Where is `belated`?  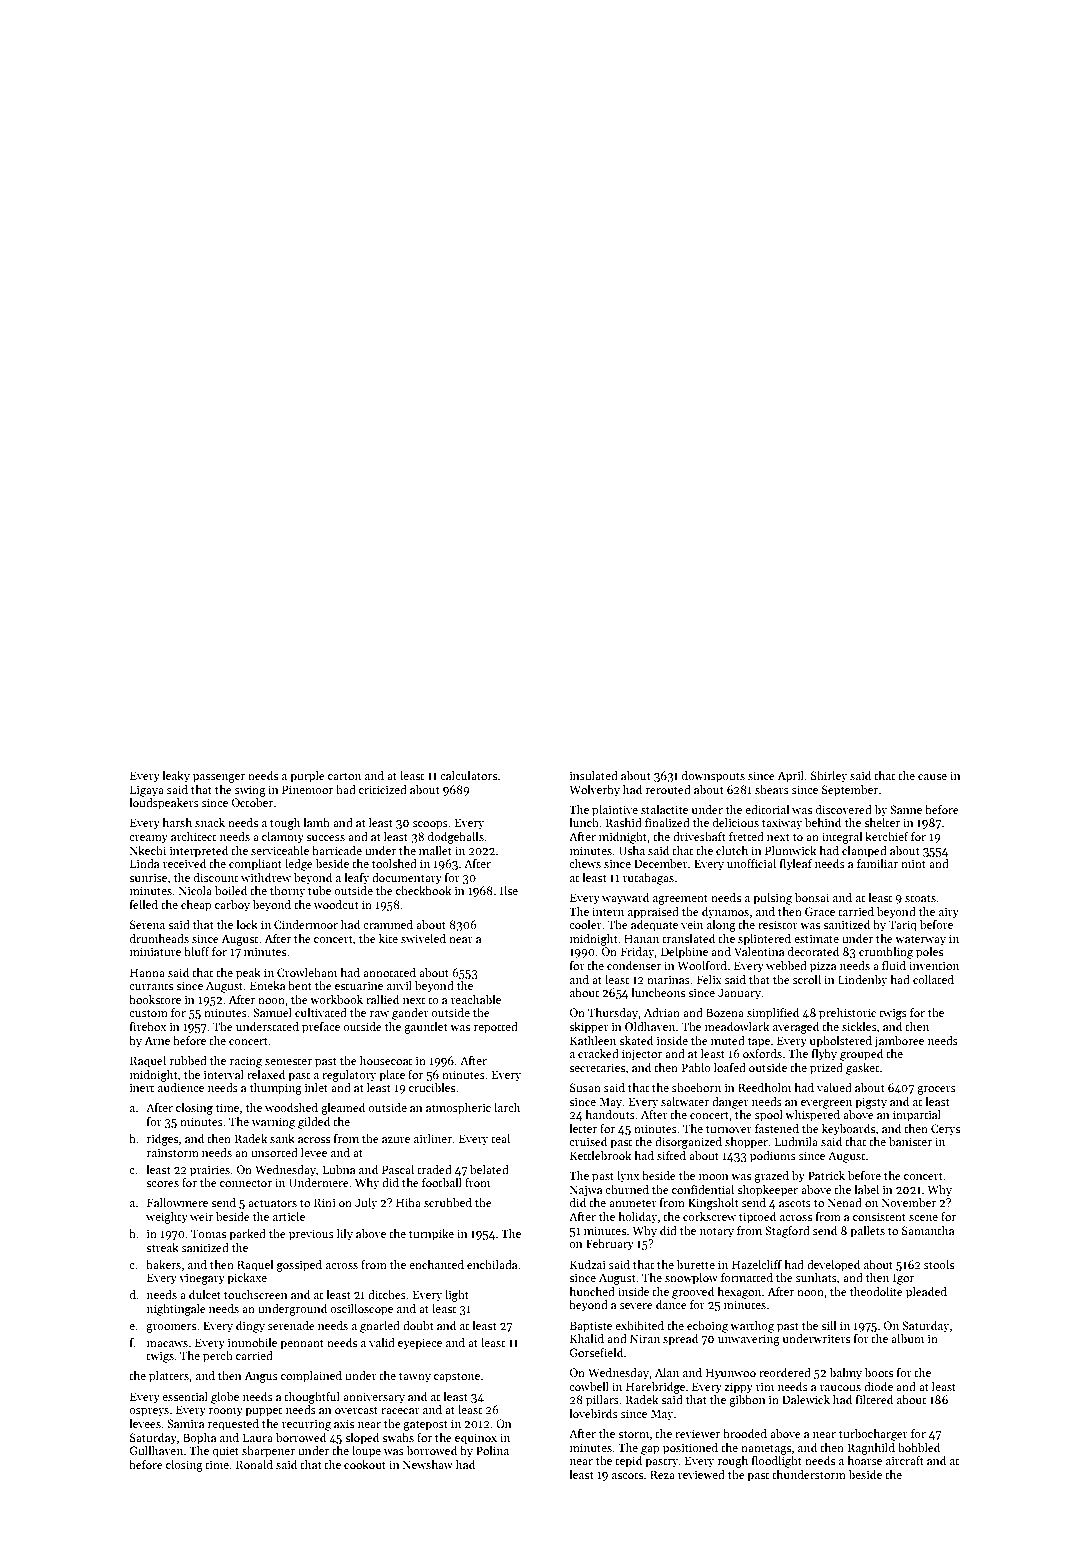 belated is located at coordinates (489, 1169).
